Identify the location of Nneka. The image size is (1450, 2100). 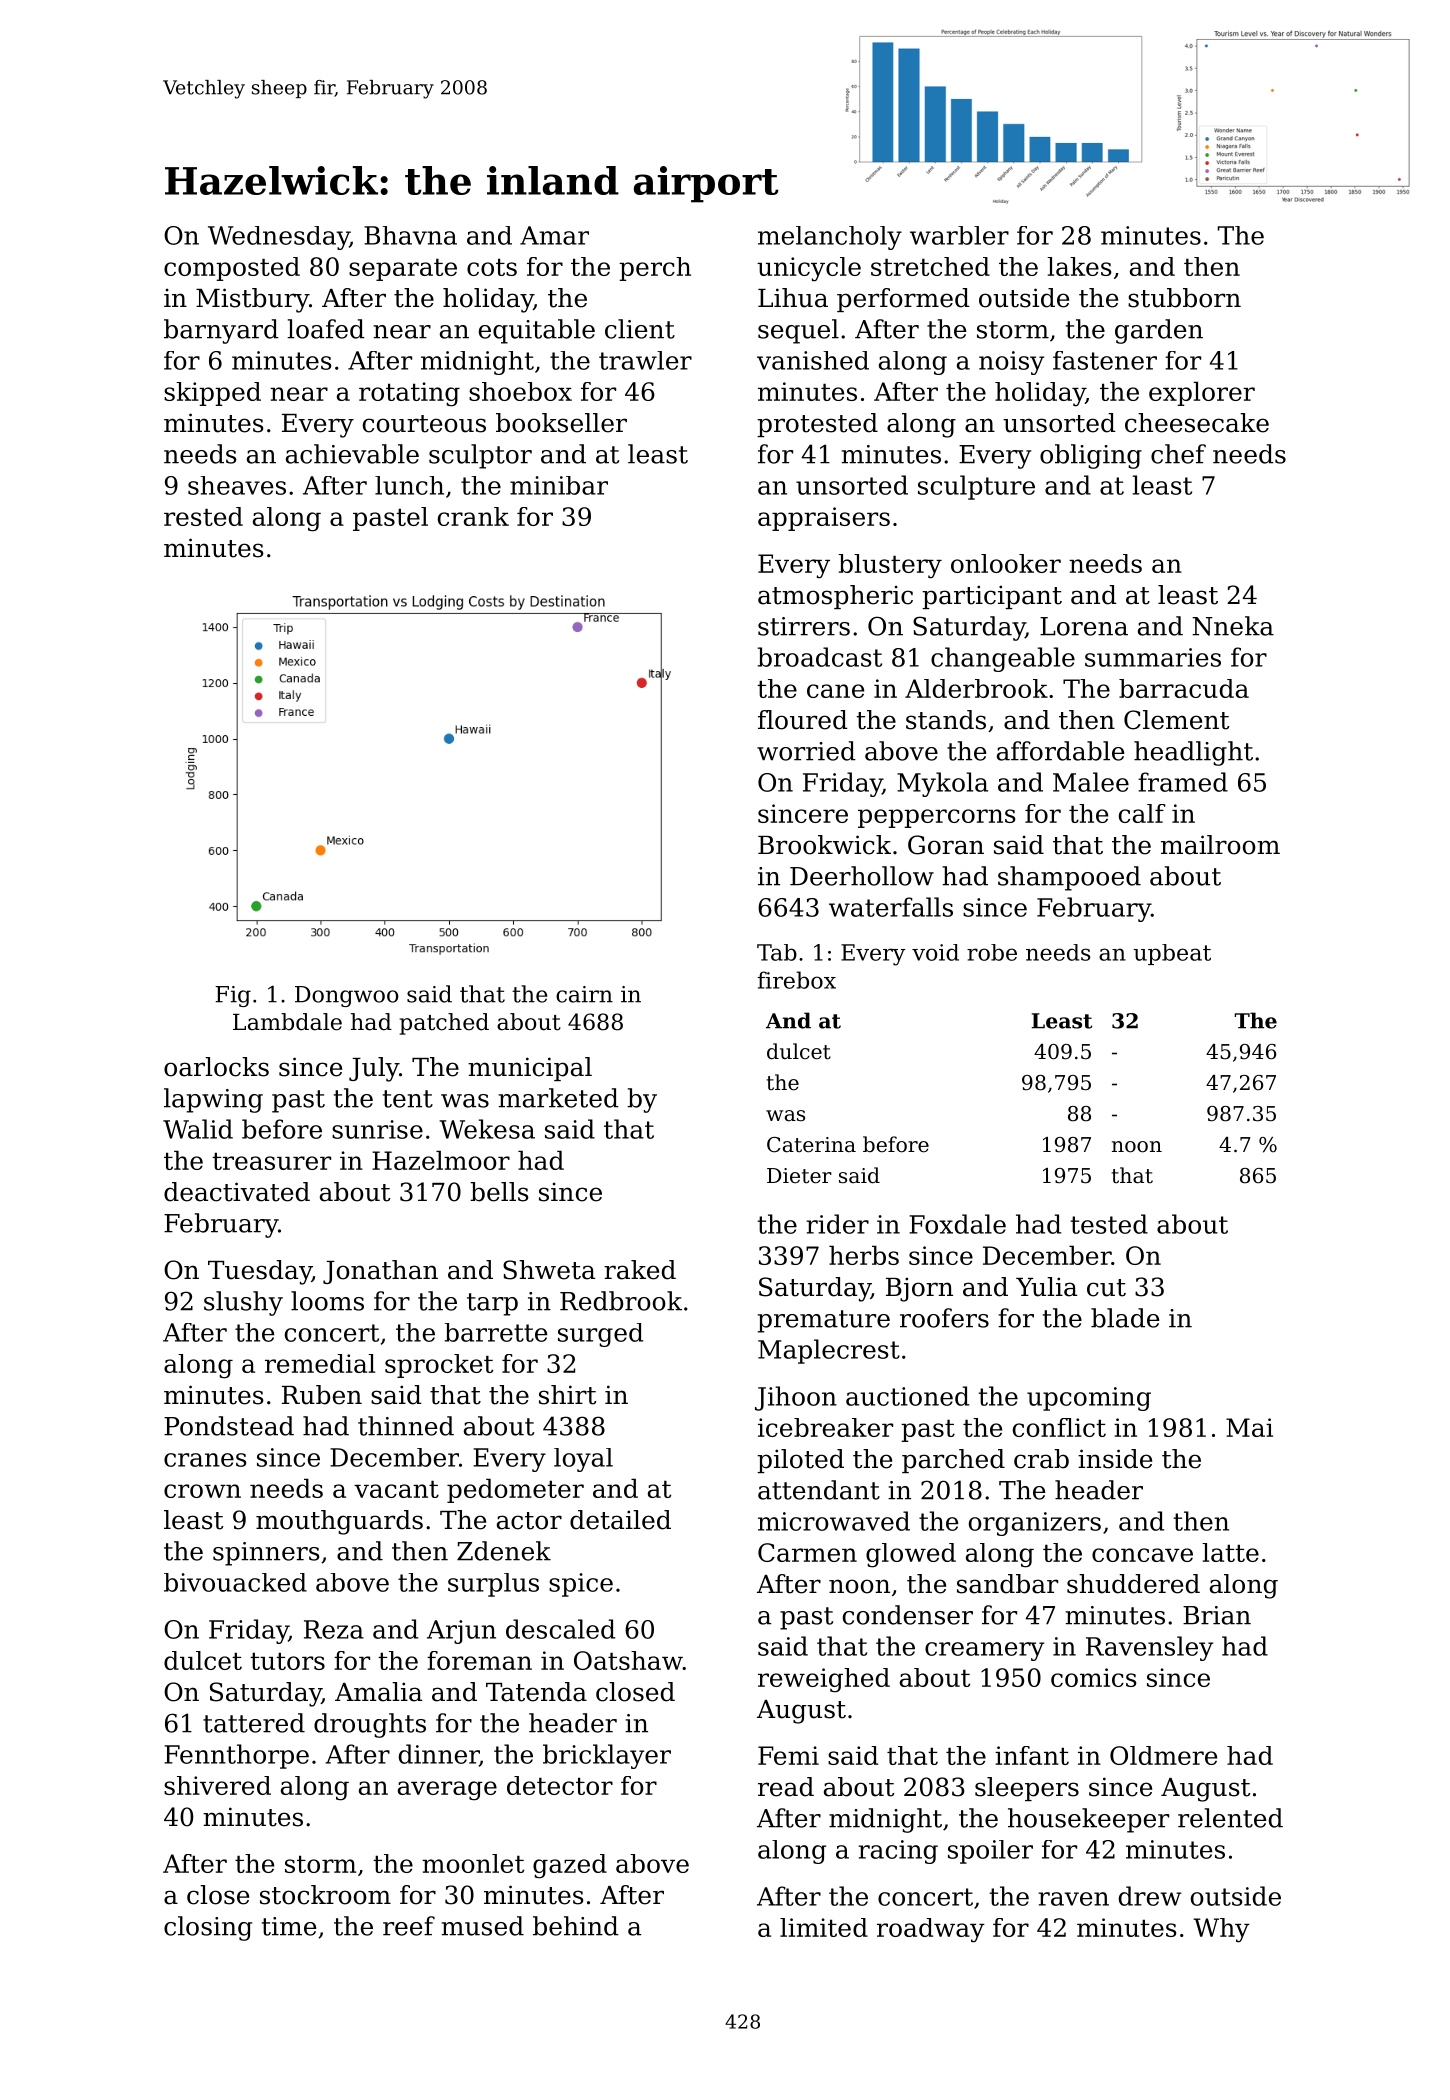
(1233, 626).
